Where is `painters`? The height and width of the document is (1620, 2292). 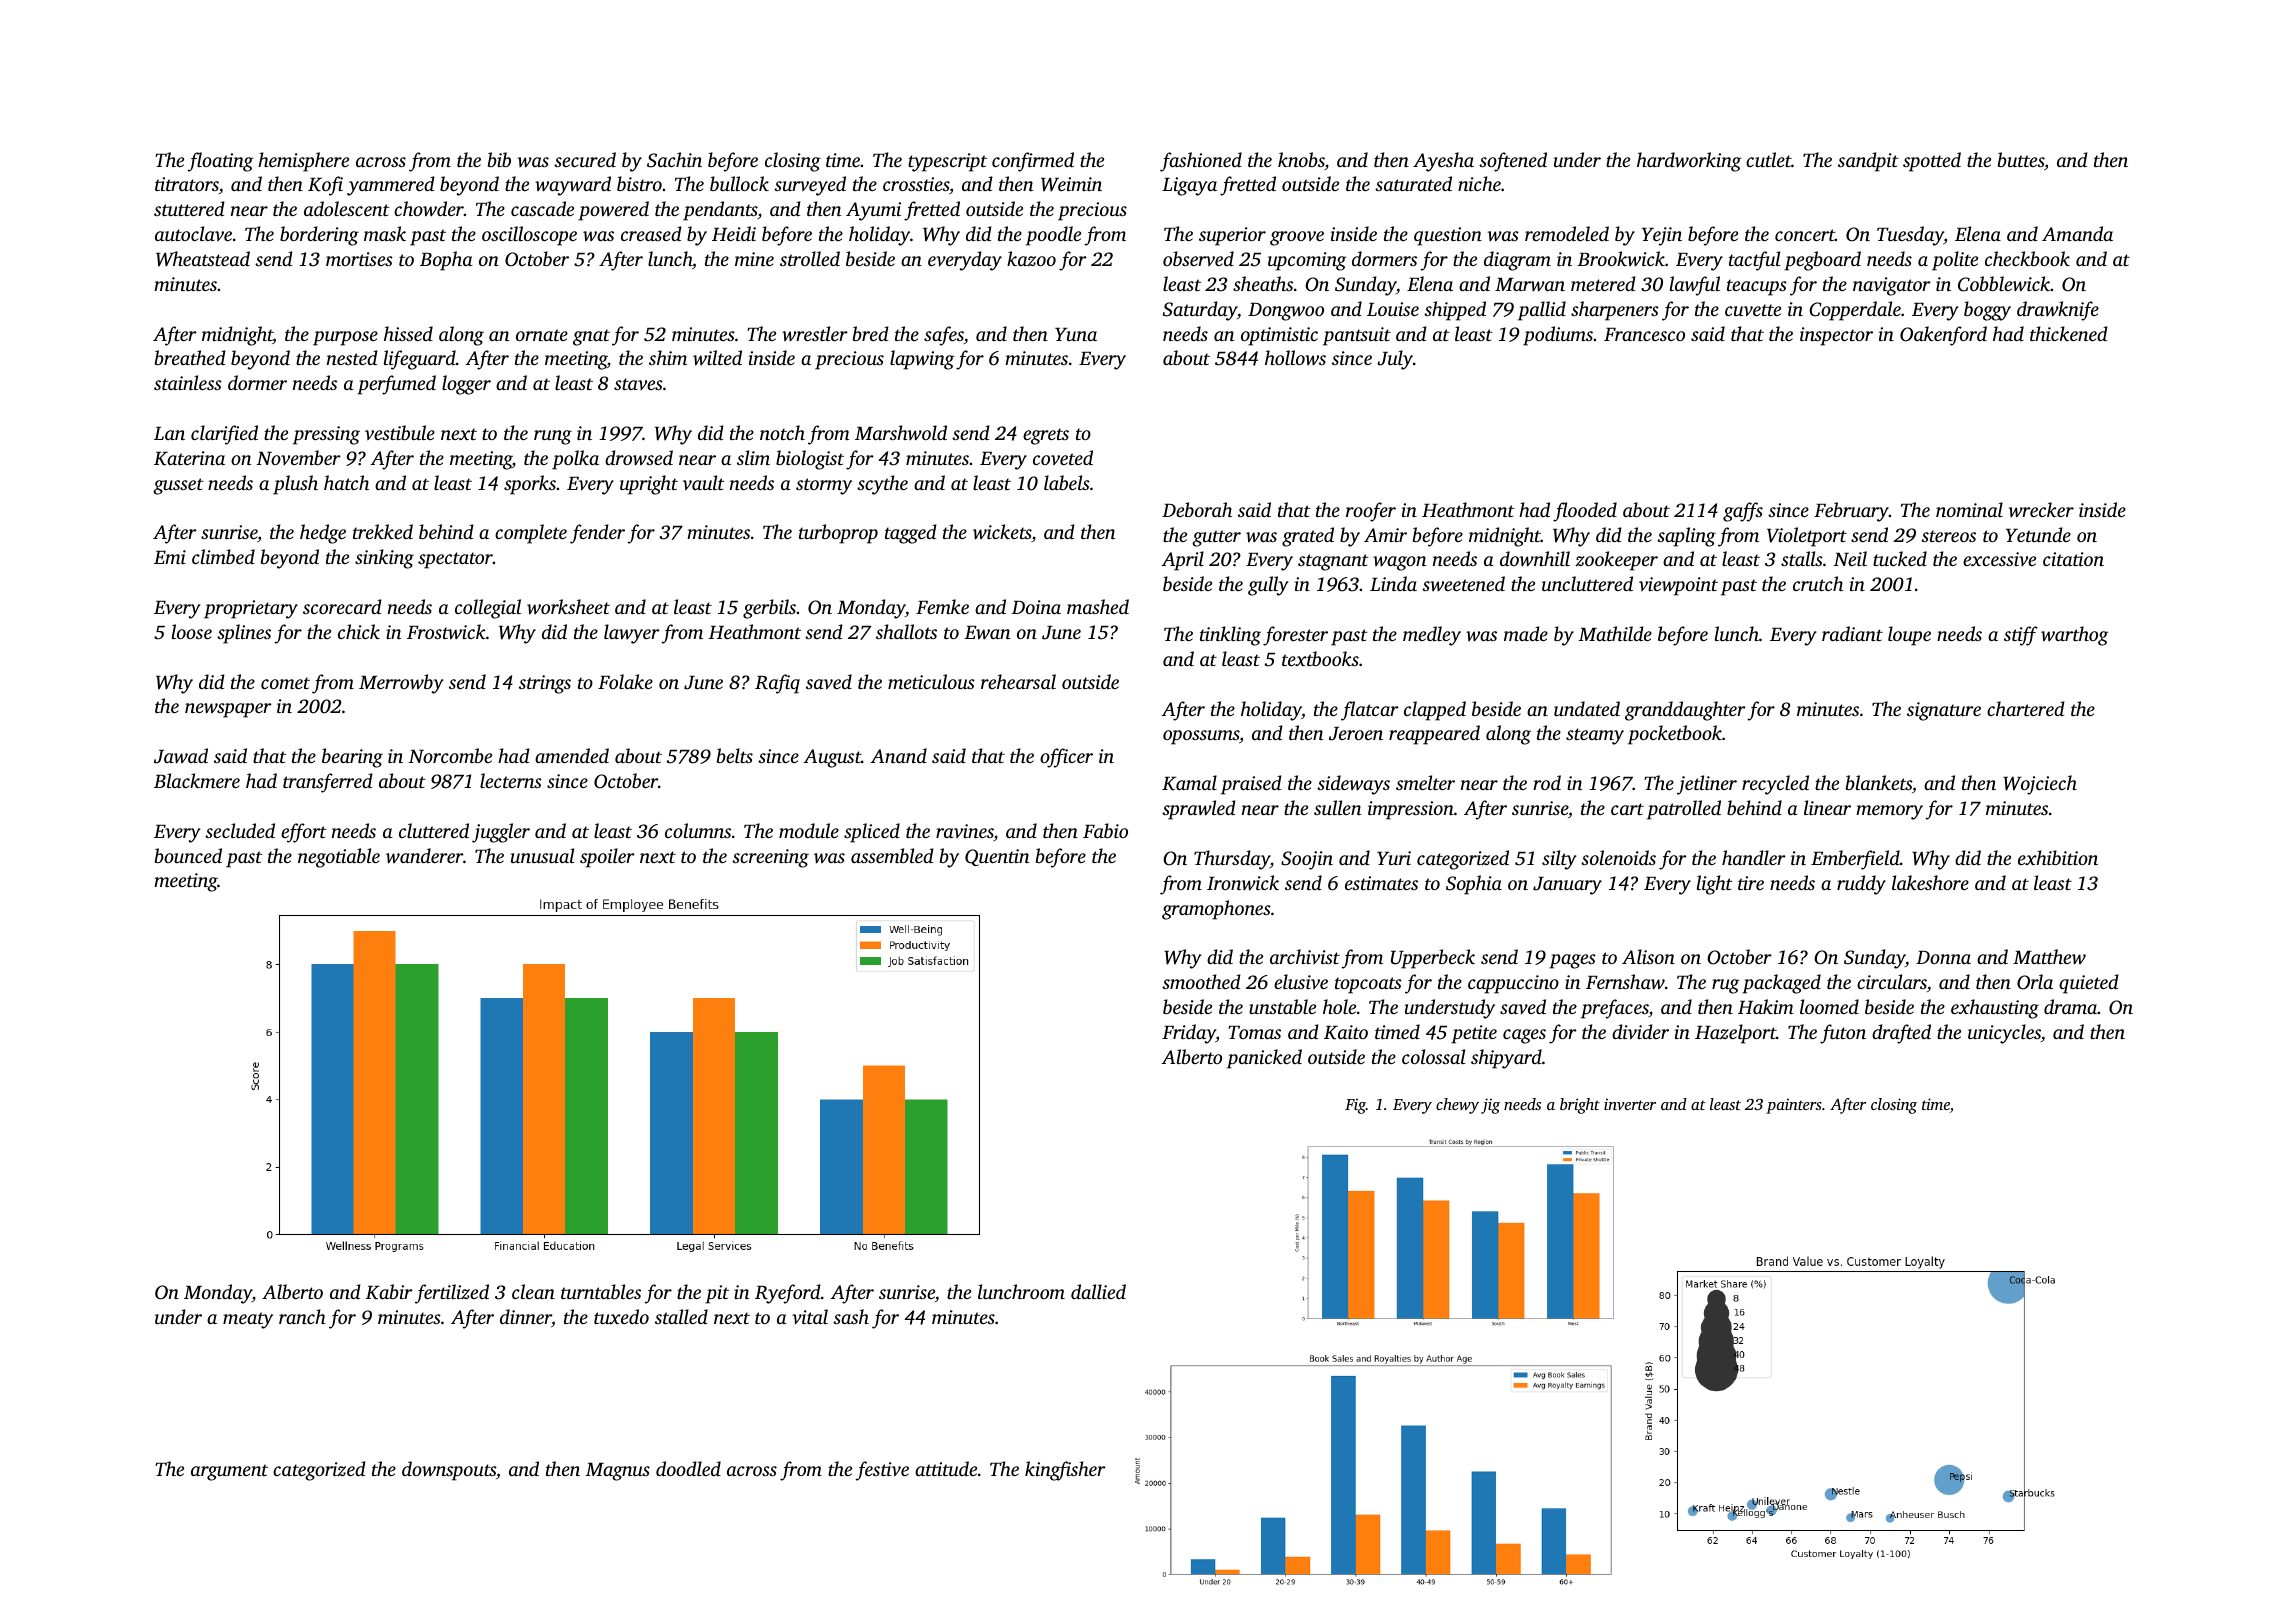
painters is located at coordinates (1793, 1106).
